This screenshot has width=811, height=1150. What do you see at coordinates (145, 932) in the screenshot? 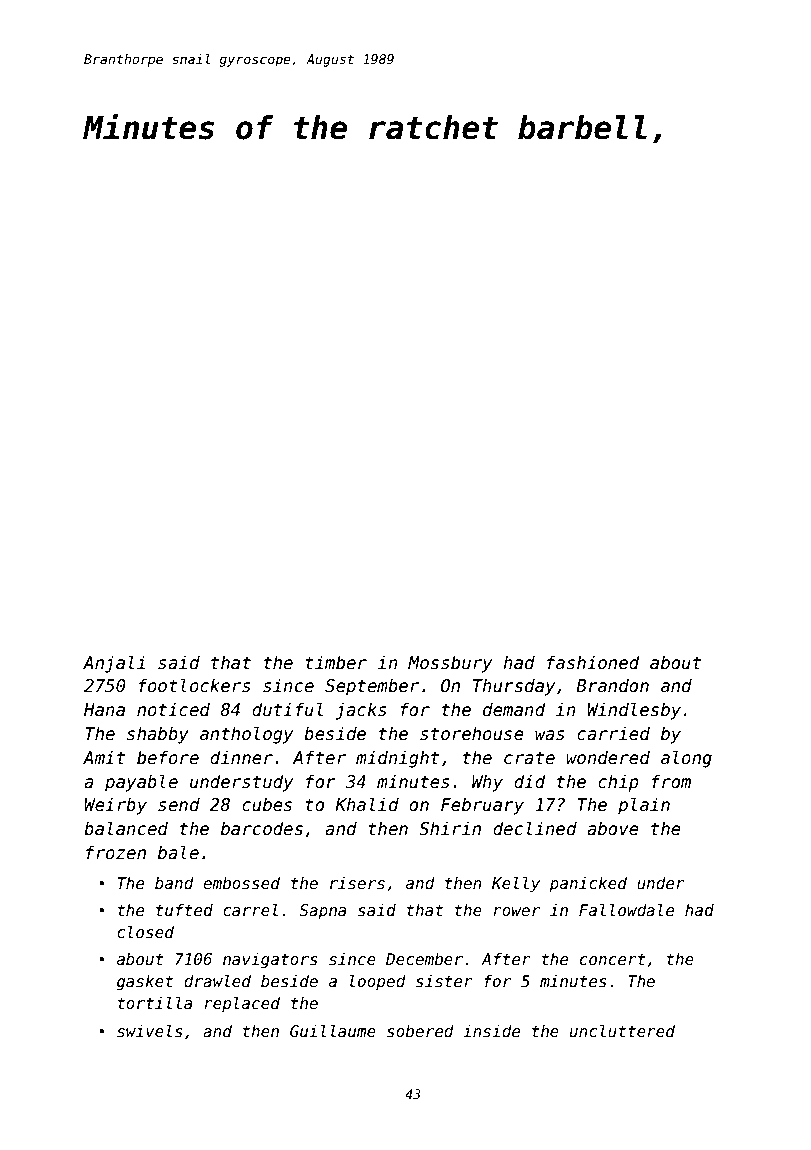
I see `closed` at bounding box center [145, 932].
